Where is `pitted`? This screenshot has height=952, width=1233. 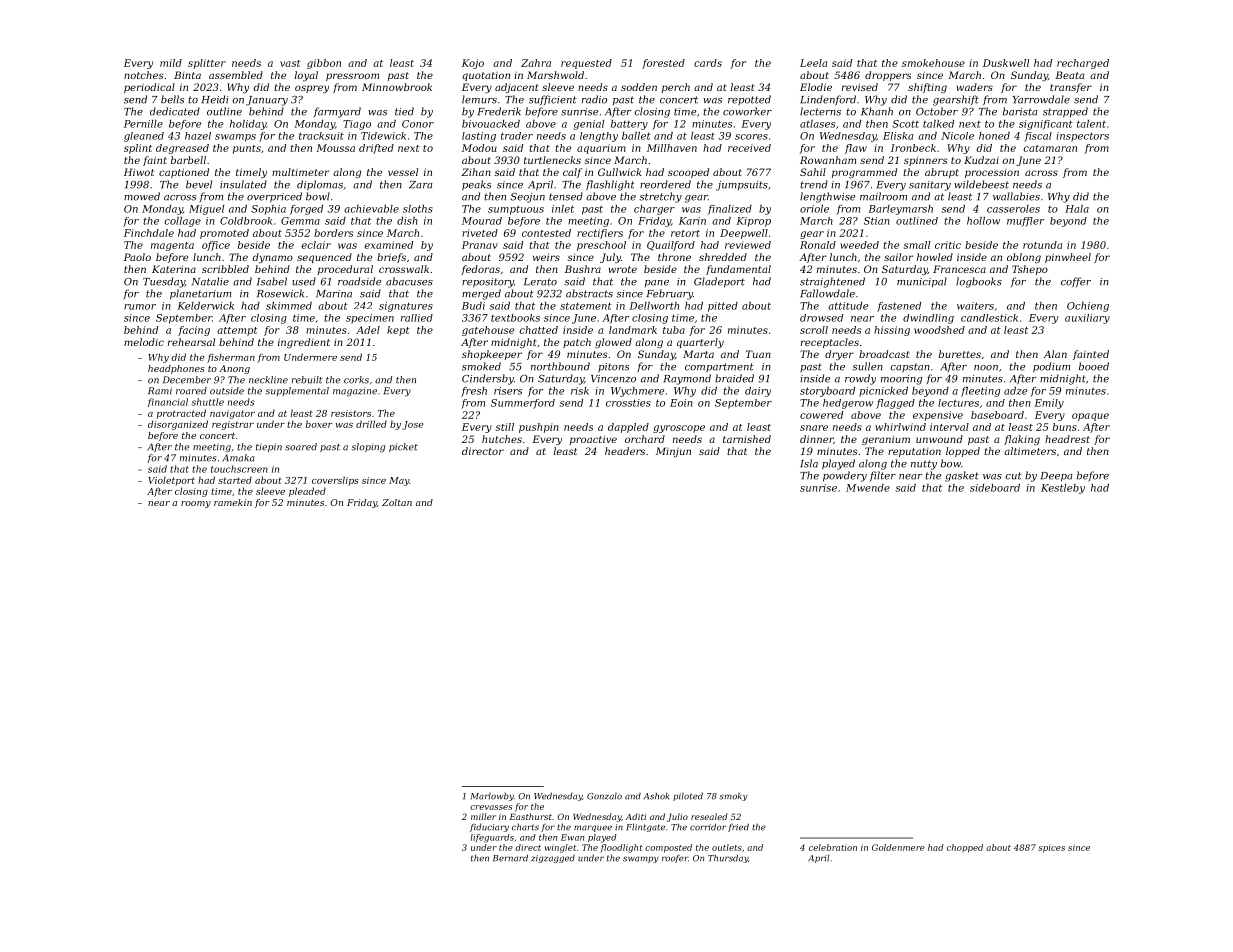
pitted is located at coordinates (723, 307).
